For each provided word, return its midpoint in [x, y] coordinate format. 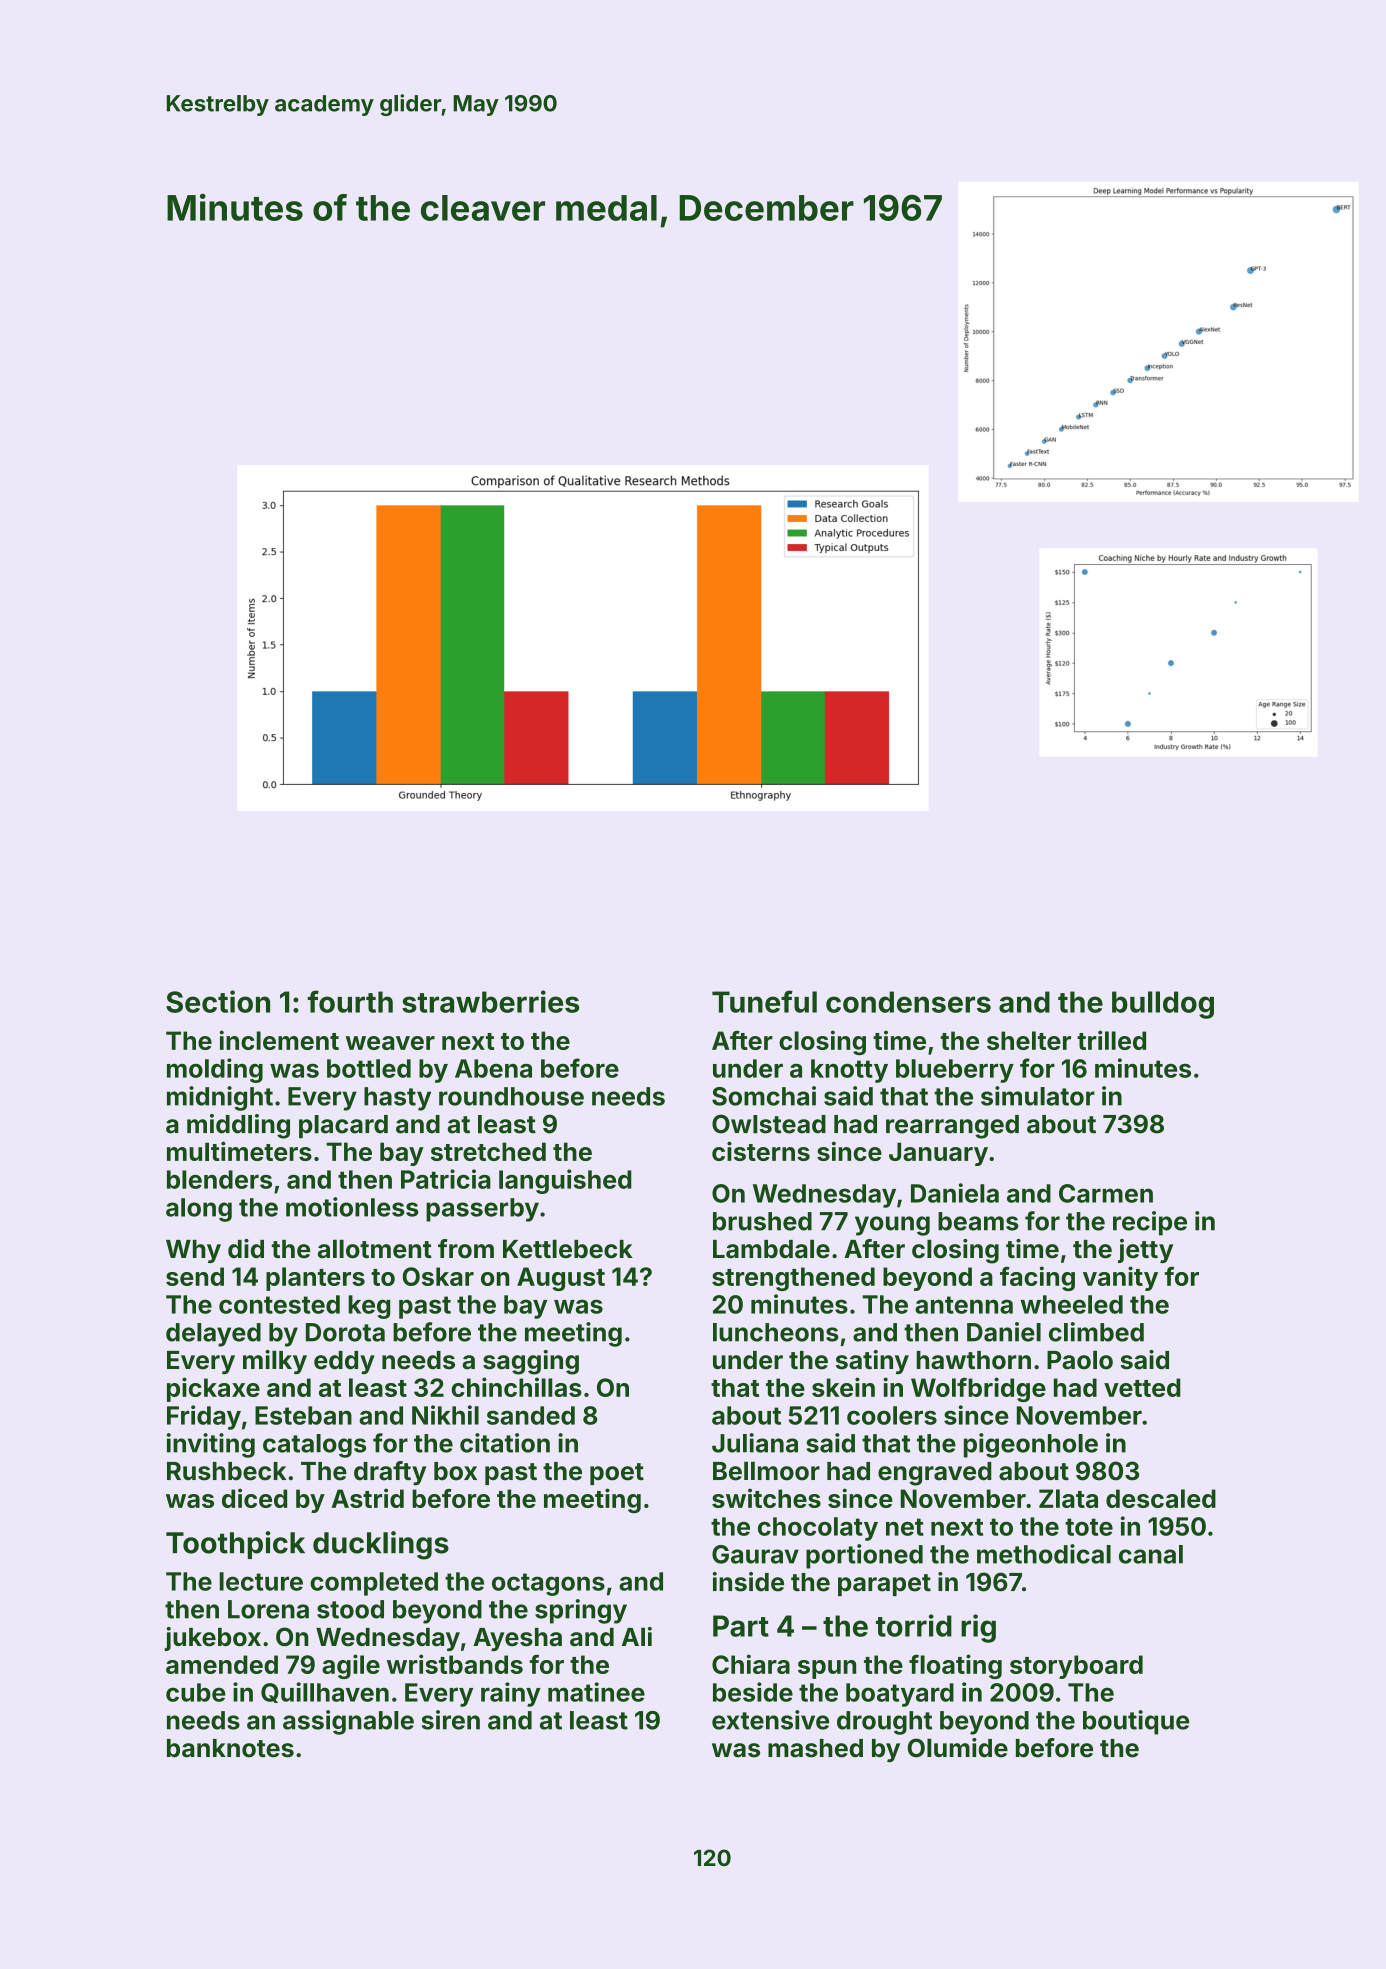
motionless [352, 1207]
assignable [348, 1722]
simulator [1038, 1096]
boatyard [900, 1695]
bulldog [1163, 1005]
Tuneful [764, 1001]
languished [565, 1181]
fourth [350, 1001]
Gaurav [755, 1554]
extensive [770, 1720]
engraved [934, 1474]
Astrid [367, 1498]
